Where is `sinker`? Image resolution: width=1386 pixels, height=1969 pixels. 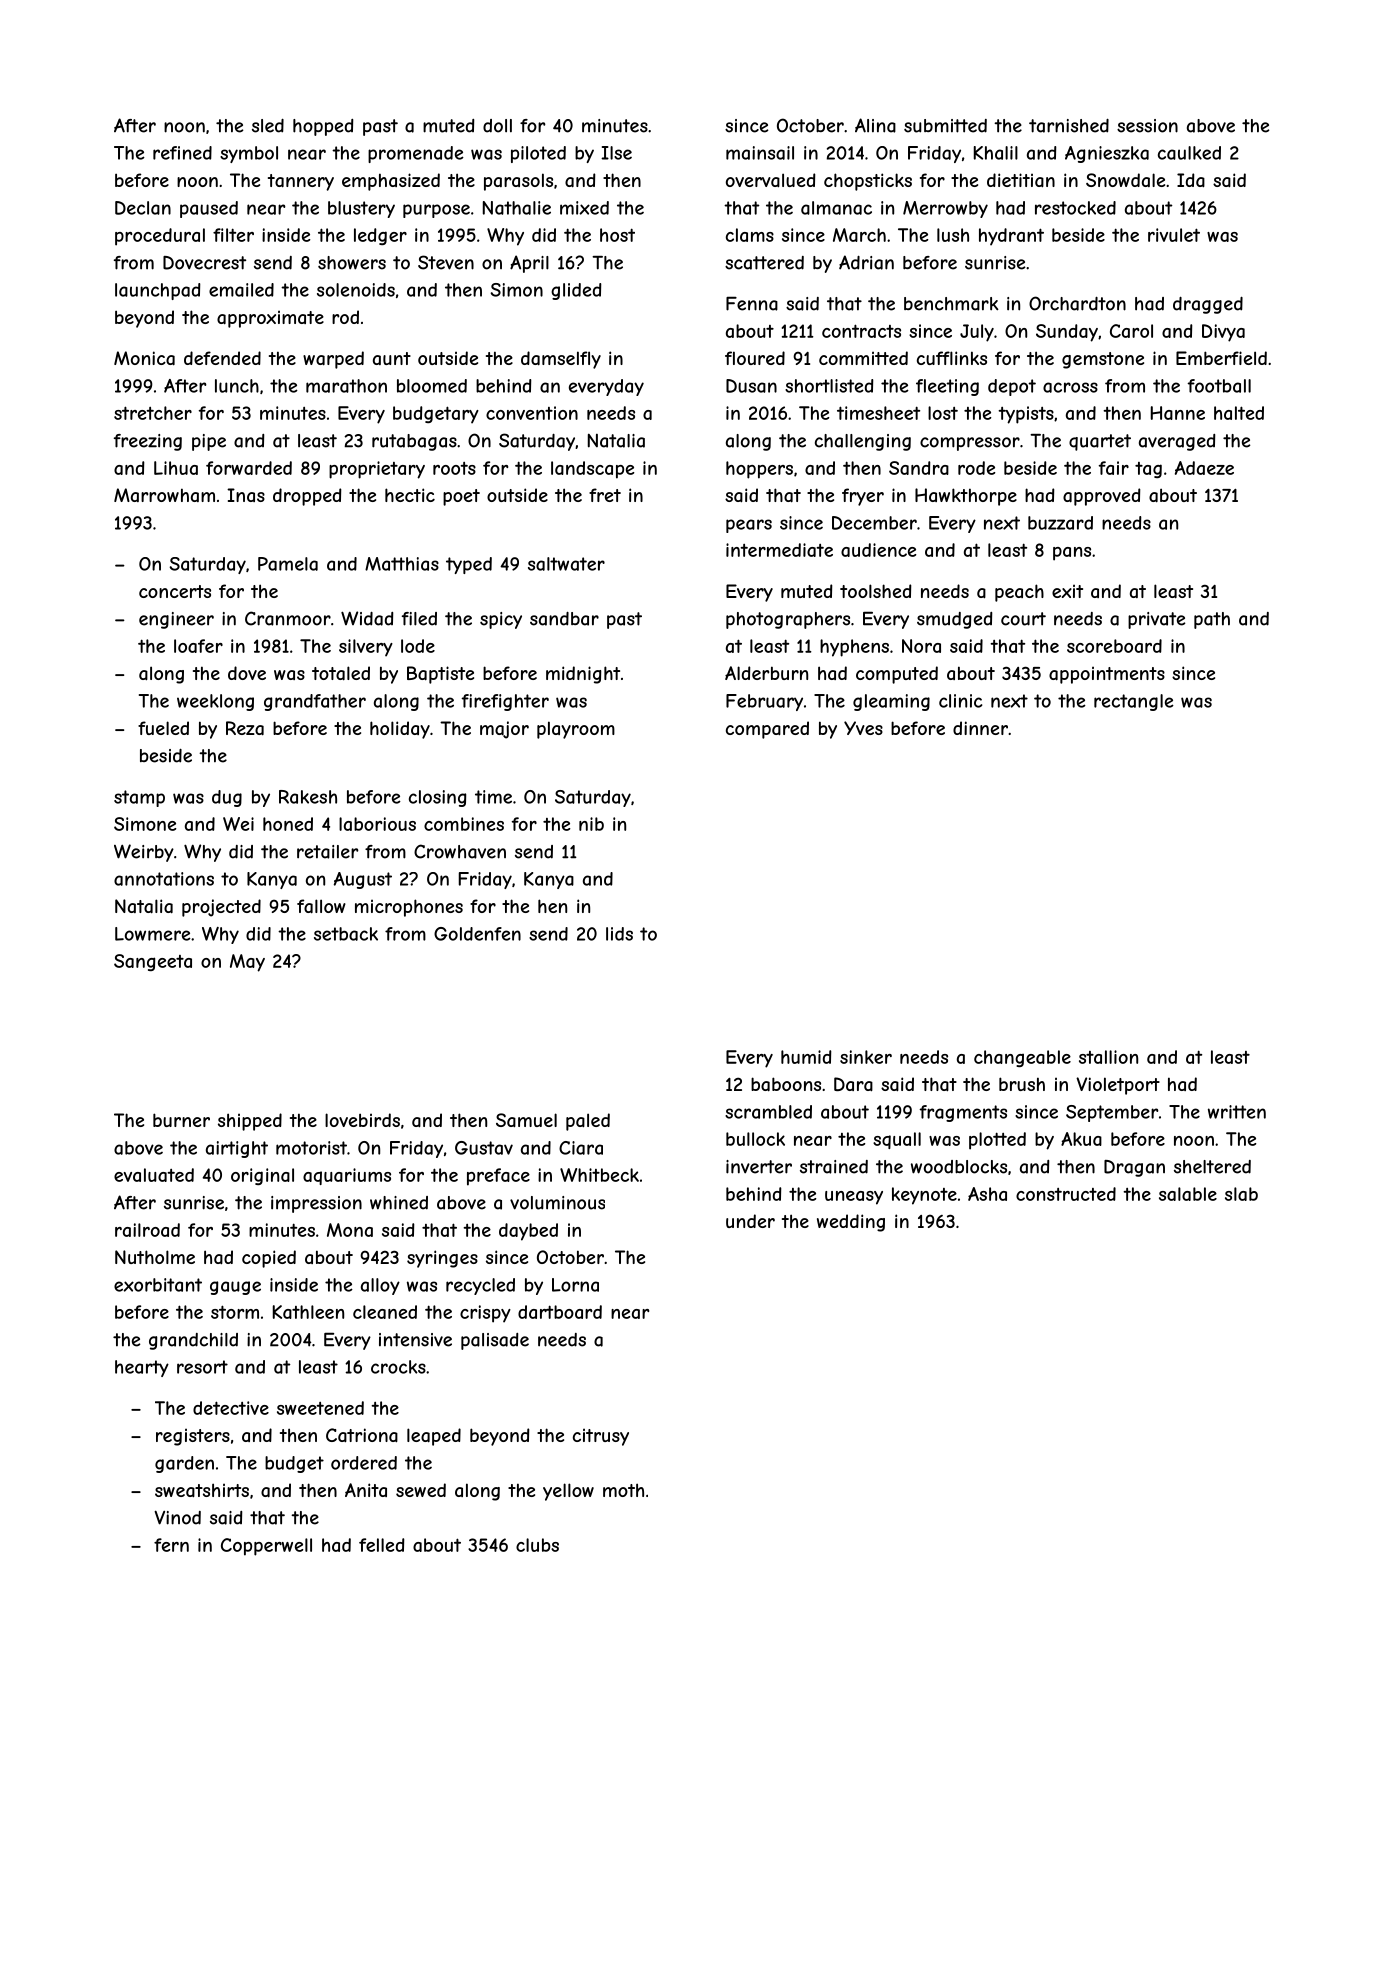
sinker is located at coordinates (866, 1057).
